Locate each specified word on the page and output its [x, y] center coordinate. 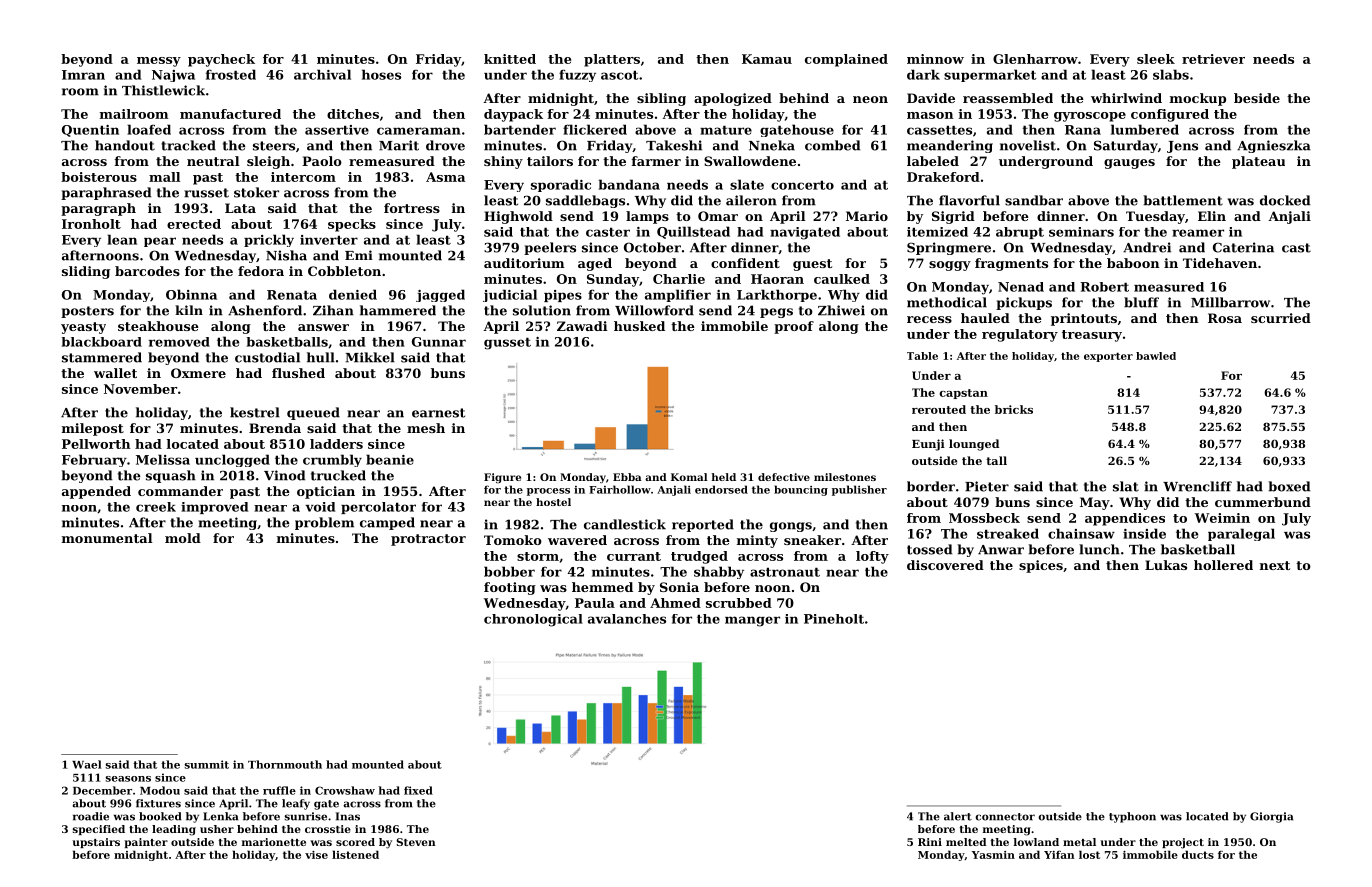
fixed [418, 790]
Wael [87, 764]
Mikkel [370, 357]
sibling [661, 99]
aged [595, 264]
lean [122, 239]
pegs [776, 313]
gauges [1129, 164]
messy [159, 62]
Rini [930, 842]
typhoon [1132, 817]
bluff [1141, 302]
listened [355, 854]
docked [1285, 200]
